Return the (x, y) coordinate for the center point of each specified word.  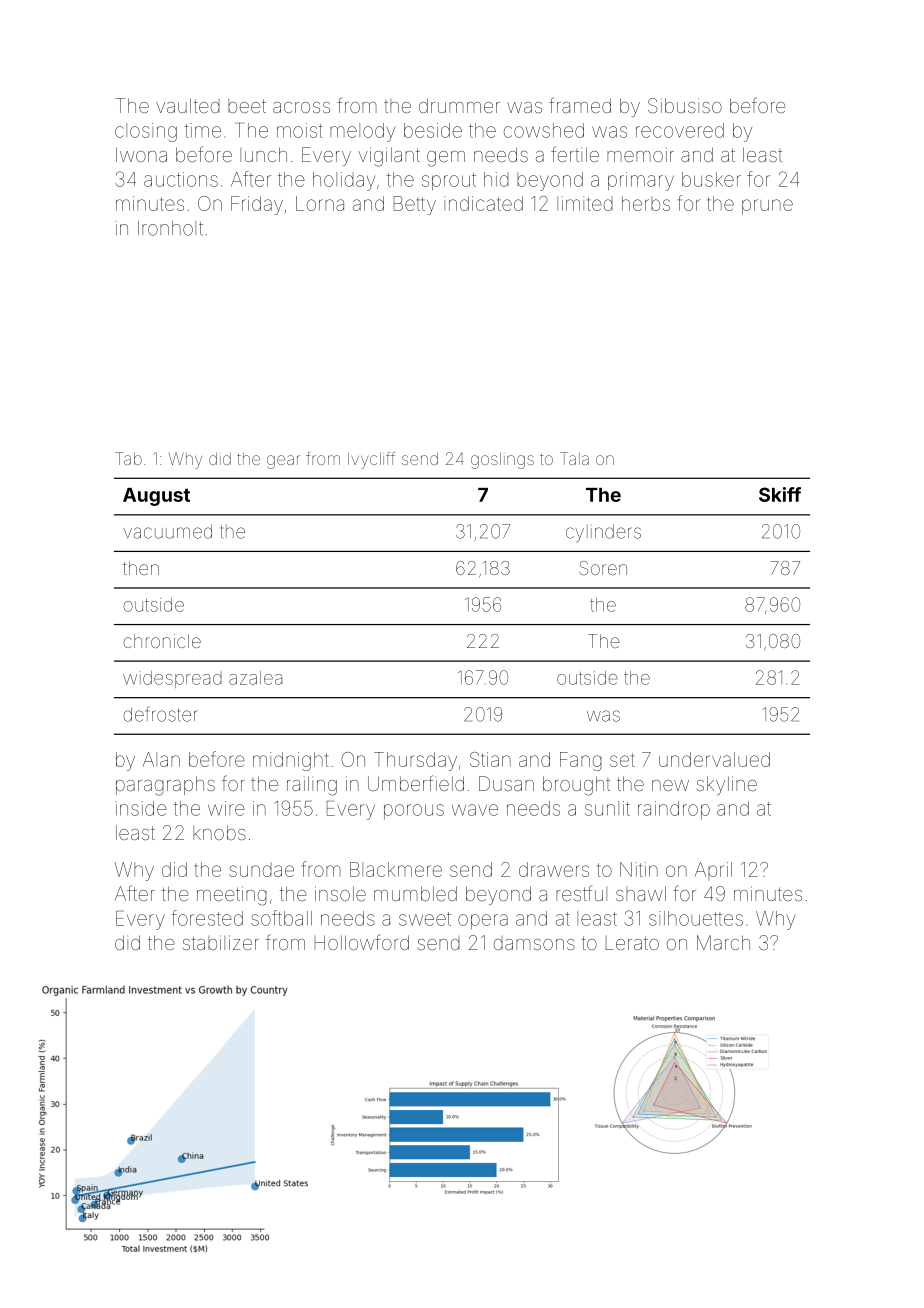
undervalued (714, 759)
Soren (603, 568)
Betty (415, 205)
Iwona (141, 154)
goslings (502, 460)
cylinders (603, 533)
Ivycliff (371, 460)
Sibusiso (685, 105)
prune (767, 207)
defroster (160, 714)
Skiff (780, 494)
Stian (490, 759)
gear (283, 462)
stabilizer (221, 942)
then (141, 568)
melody (362, 132)
